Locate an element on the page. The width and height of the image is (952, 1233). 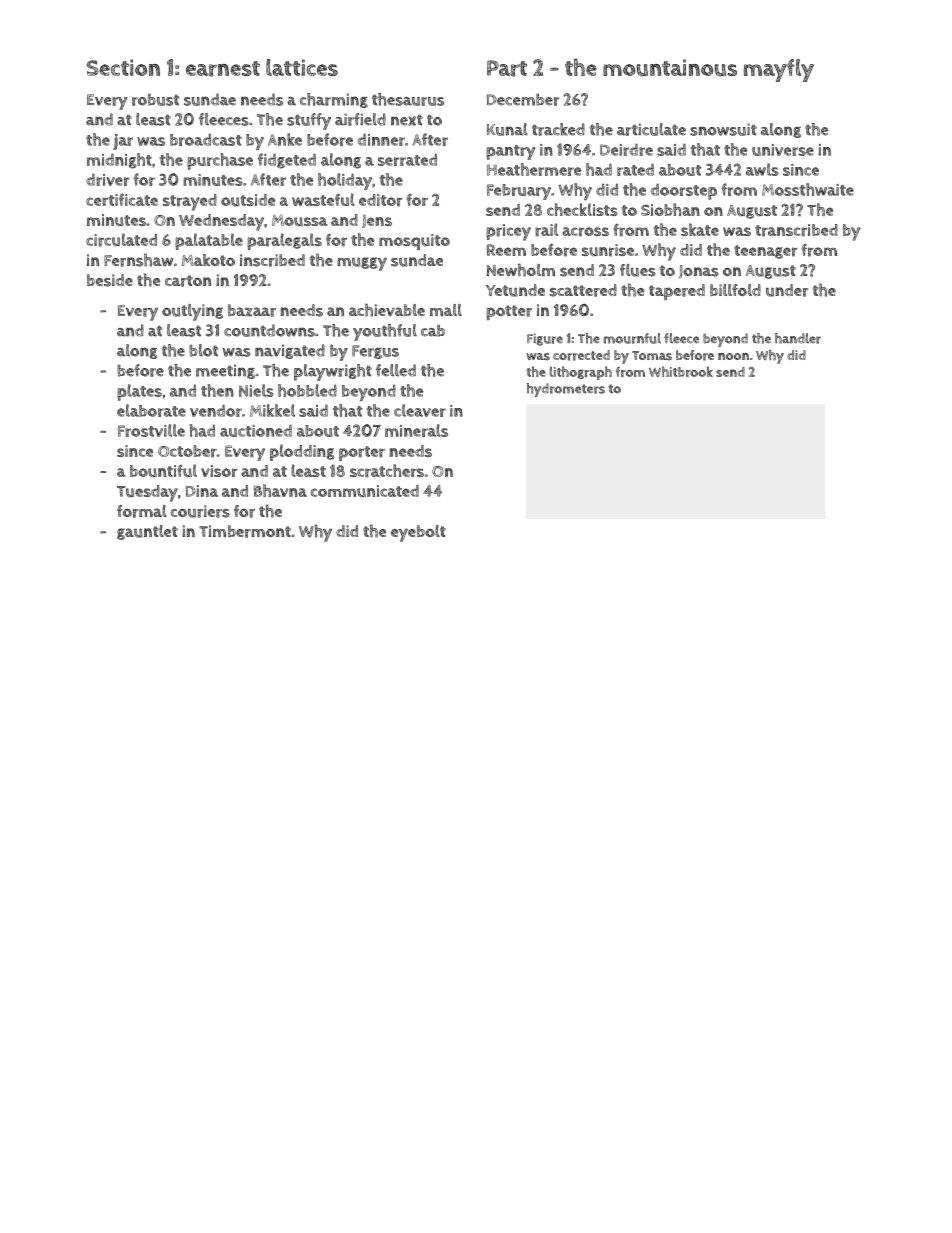
Figure is located at coordinates (545, 339).
